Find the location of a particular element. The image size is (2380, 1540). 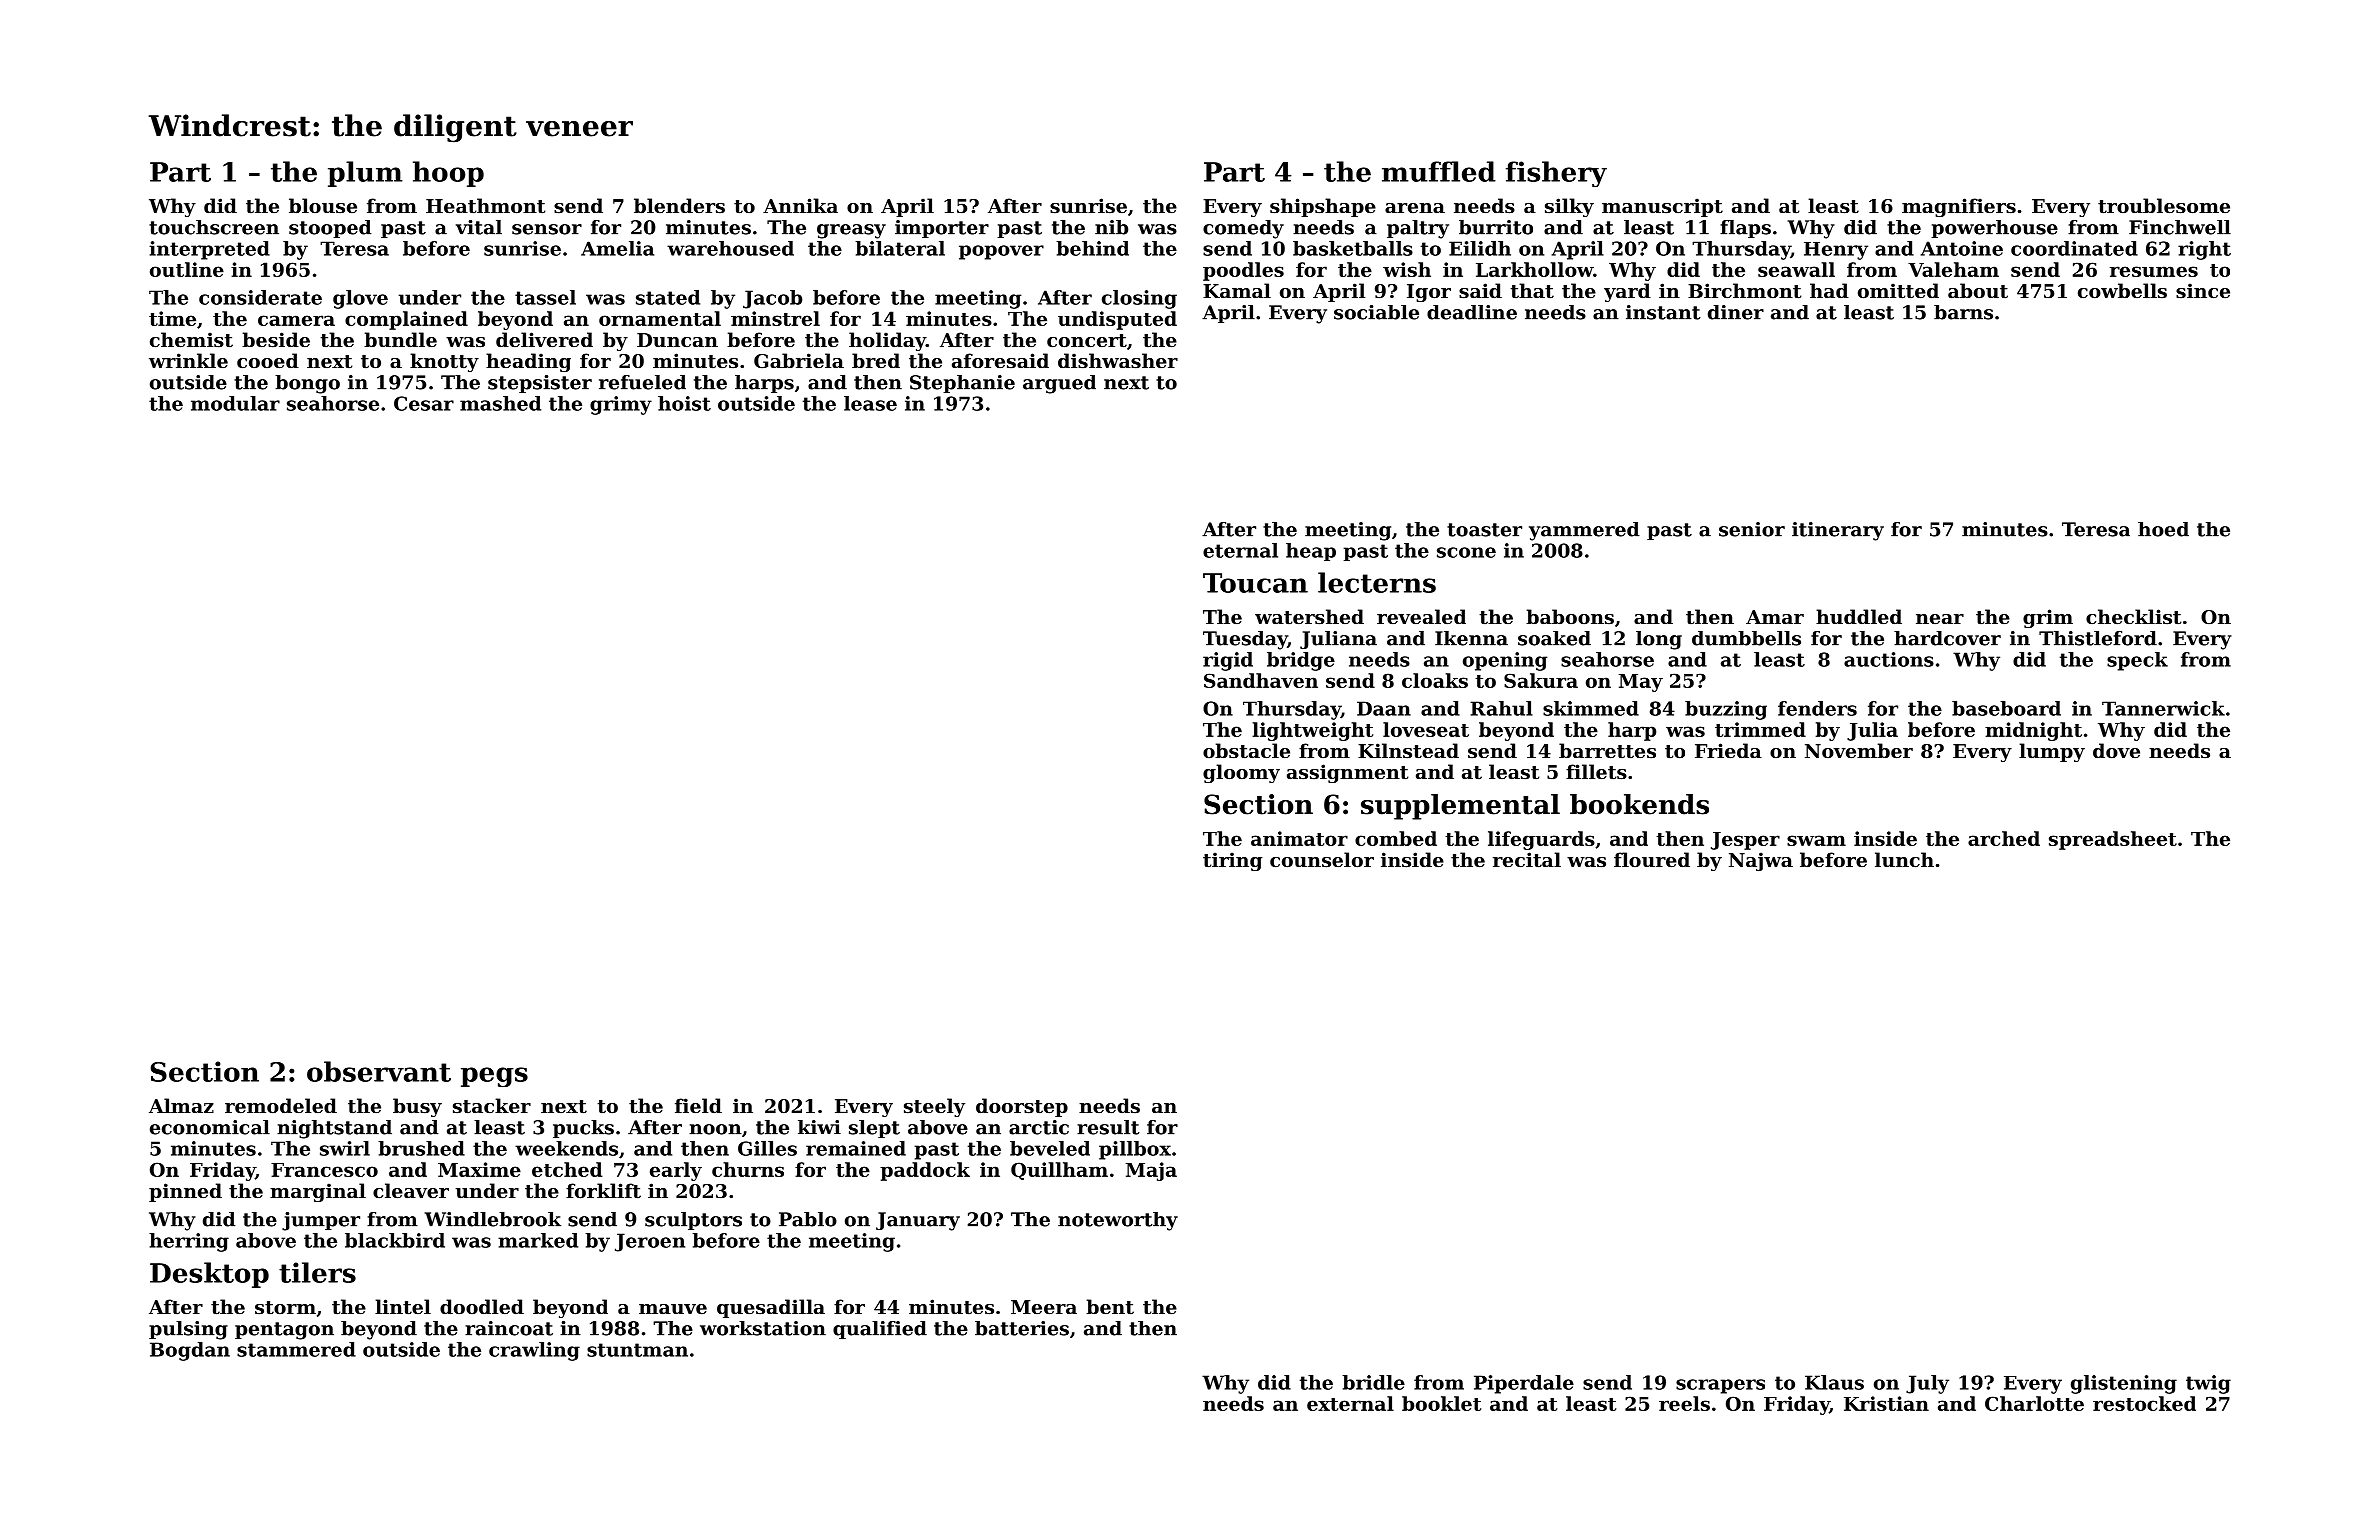

modular is located at coordinates (235, 403).
